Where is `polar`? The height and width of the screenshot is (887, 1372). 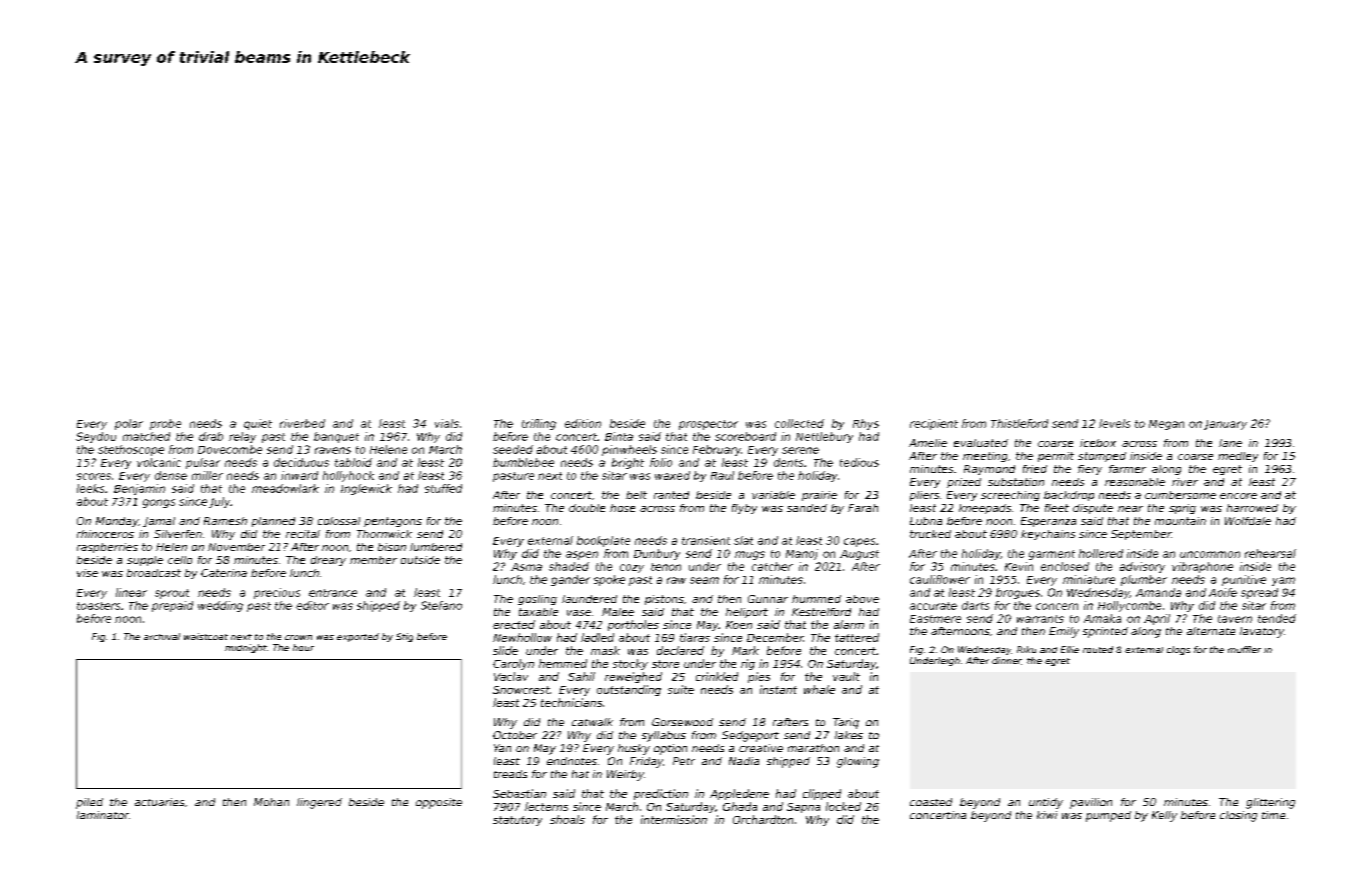 polar is located at coordinates (129, 424).
